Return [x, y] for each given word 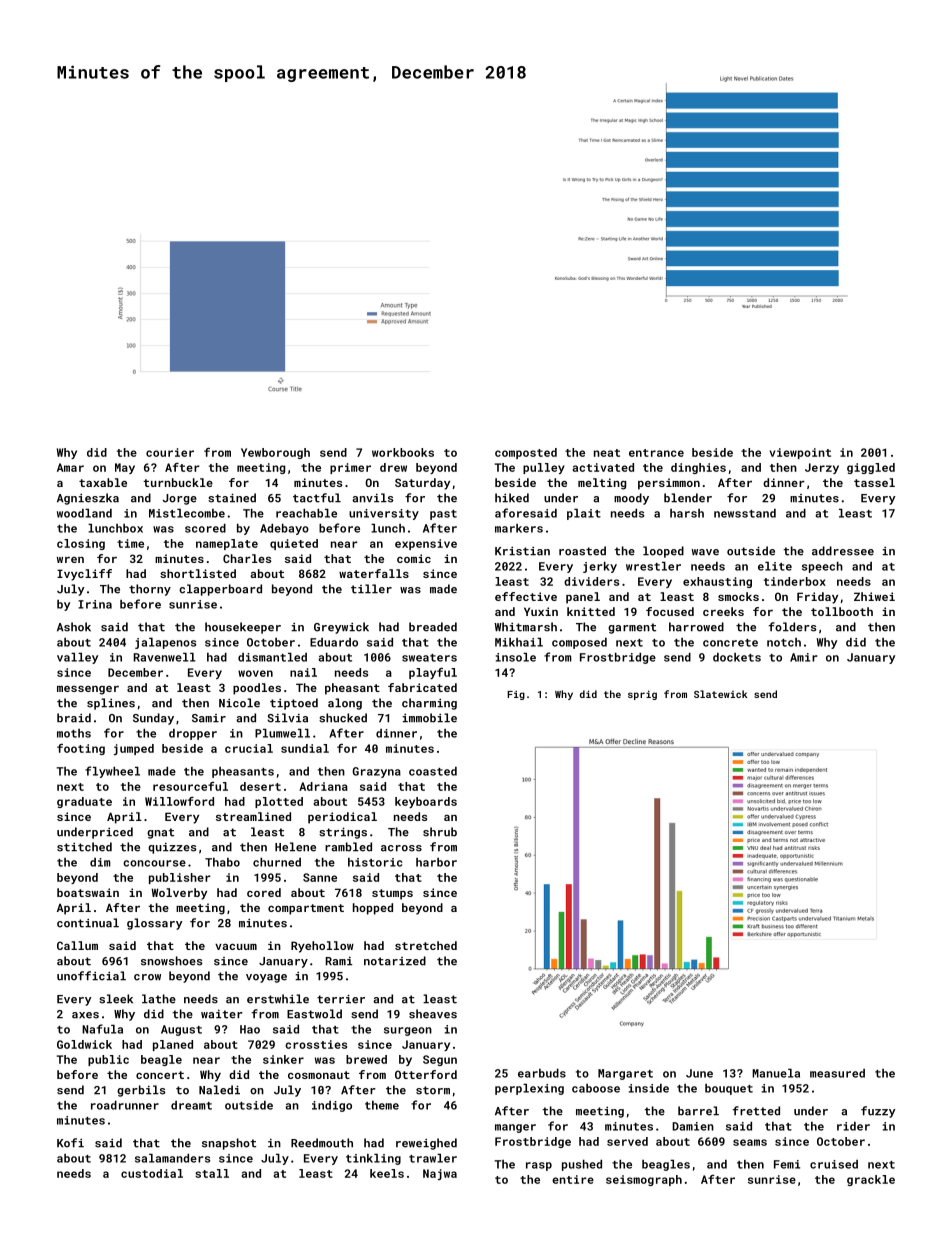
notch [784, 642]
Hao [250, 1029]
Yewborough [275, 453]
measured [837, 1073]
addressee [843, 551]
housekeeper [243, 628]
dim [100, 862]
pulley [544, 468]
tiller [371, 589]
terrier [341, 999]
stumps [392, 894]
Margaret [625, 1074]
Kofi [70, 1143]
